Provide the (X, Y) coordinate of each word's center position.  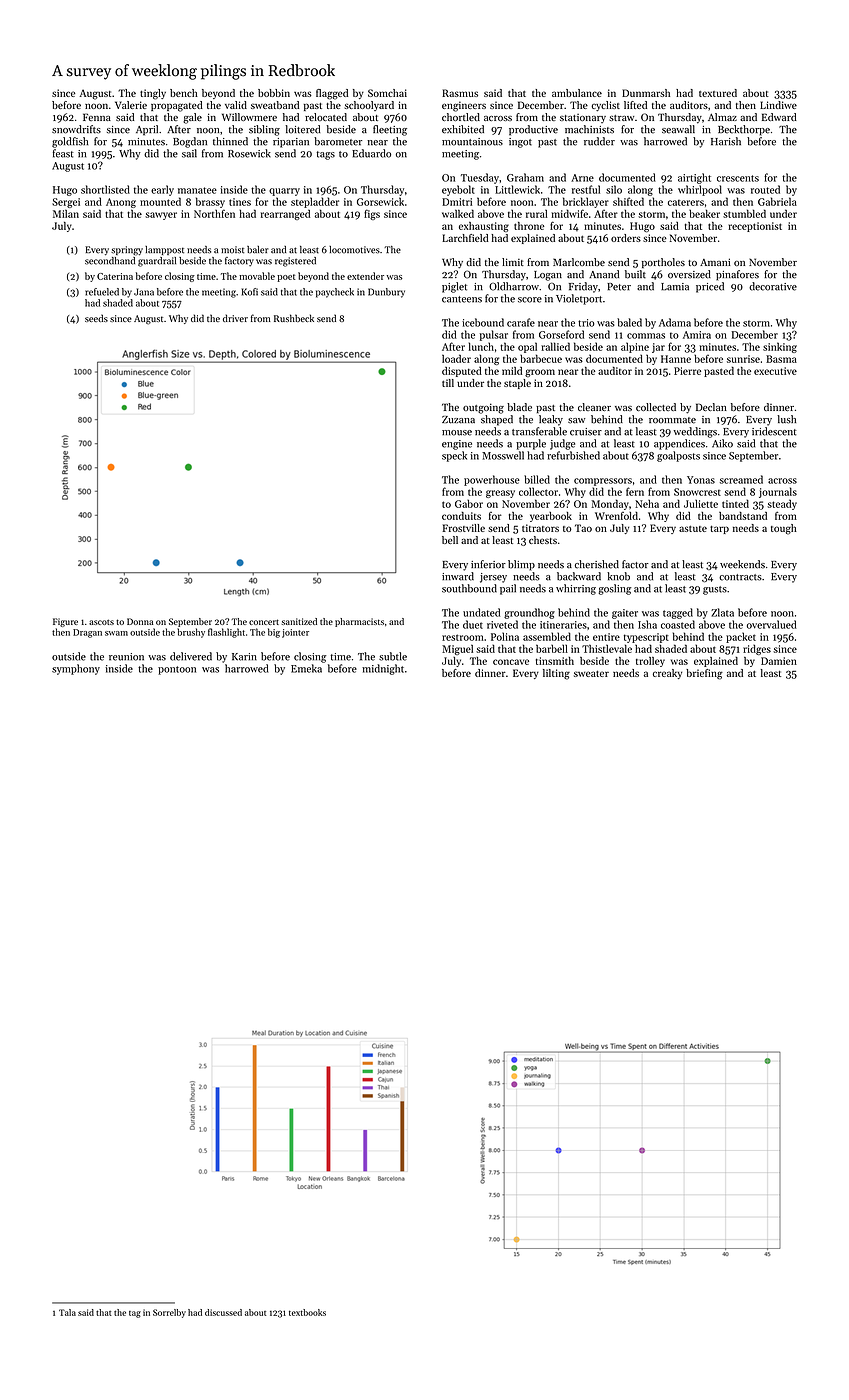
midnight (383, 669)
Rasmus (460, 93)
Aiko (722, 443)
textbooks (307, 1312)
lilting (556, 674)
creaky (667, 674)
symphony (76, 669)
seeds (96, 318)
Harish (726, 141)
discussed (223, 1312)
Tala (67, 1312)
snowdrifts (76, 129)
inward (458, 576)
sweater (591, 673)
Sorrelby (169, 1313)
